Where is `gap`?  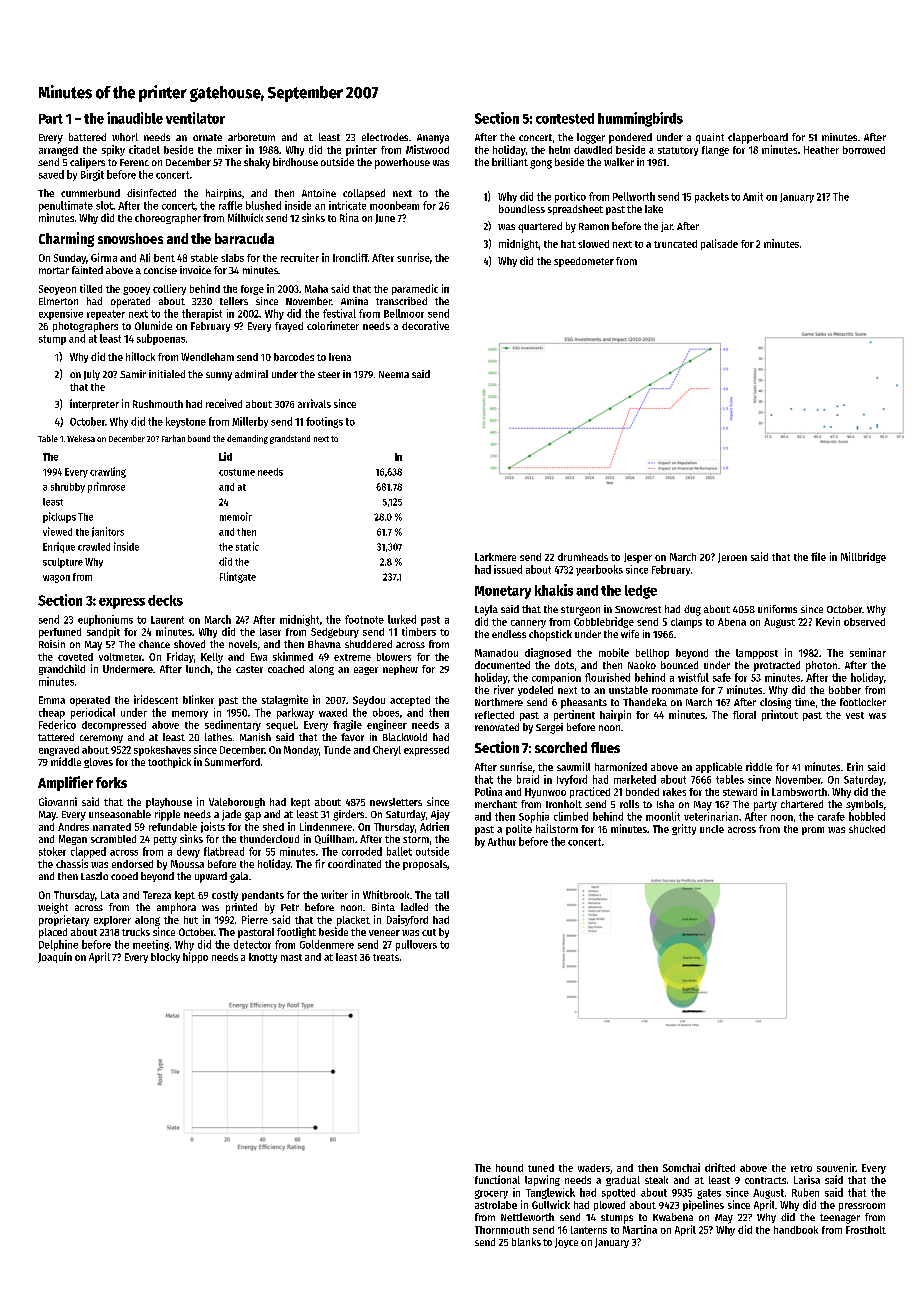
gap is located at coordinates (253, 816).
